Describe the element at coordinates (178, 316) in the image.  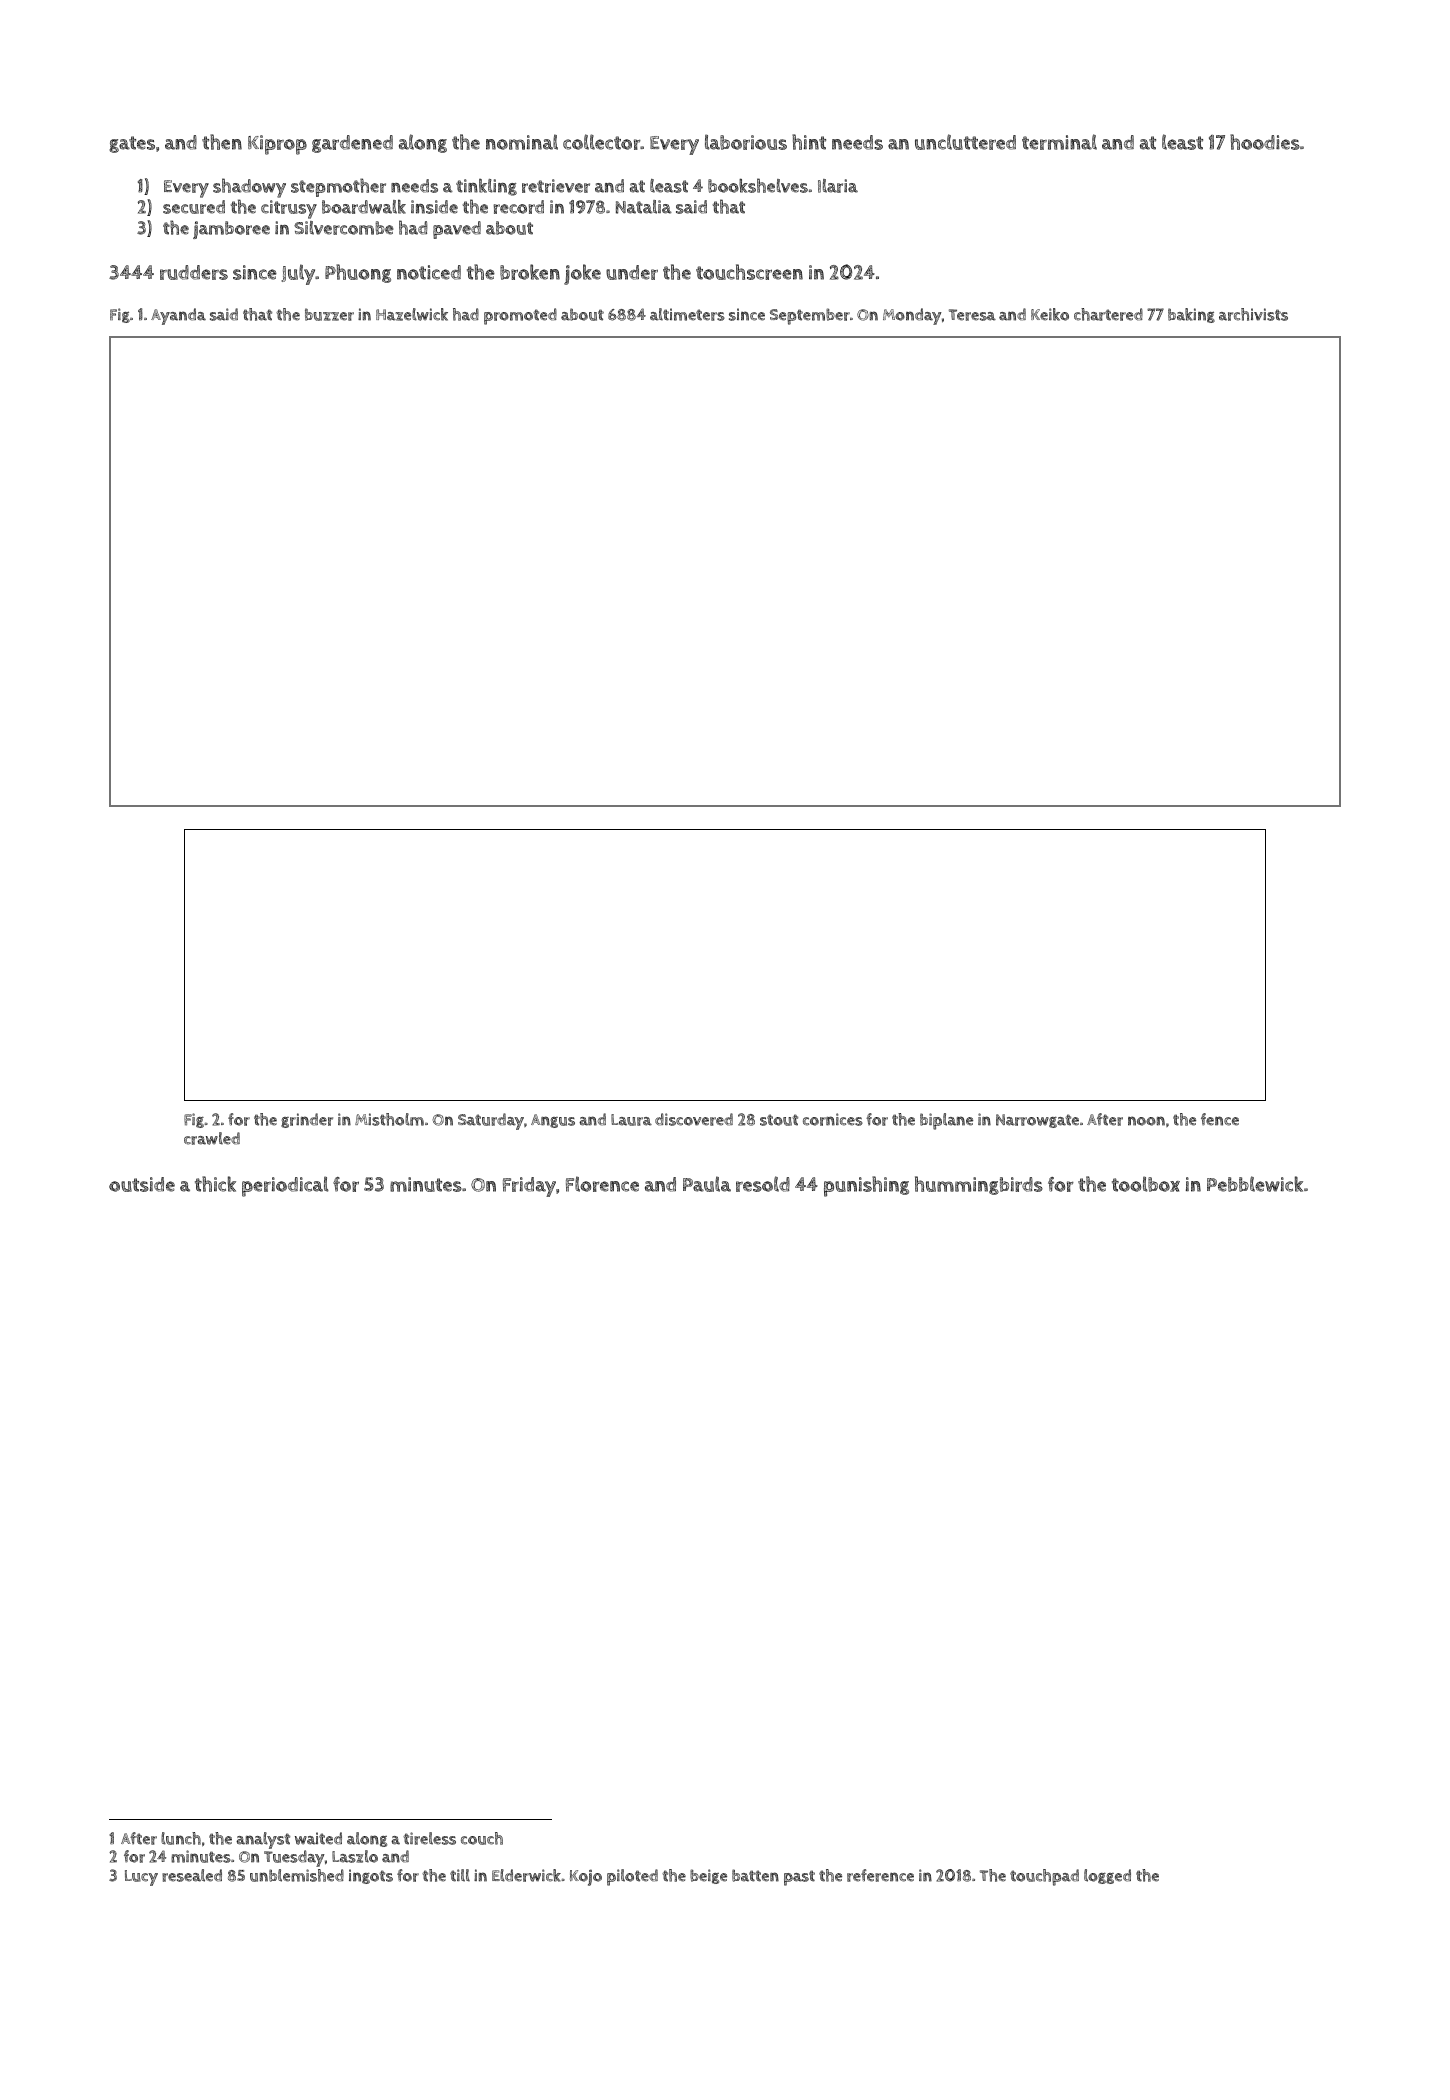
I see `Ayanda` at that location.
